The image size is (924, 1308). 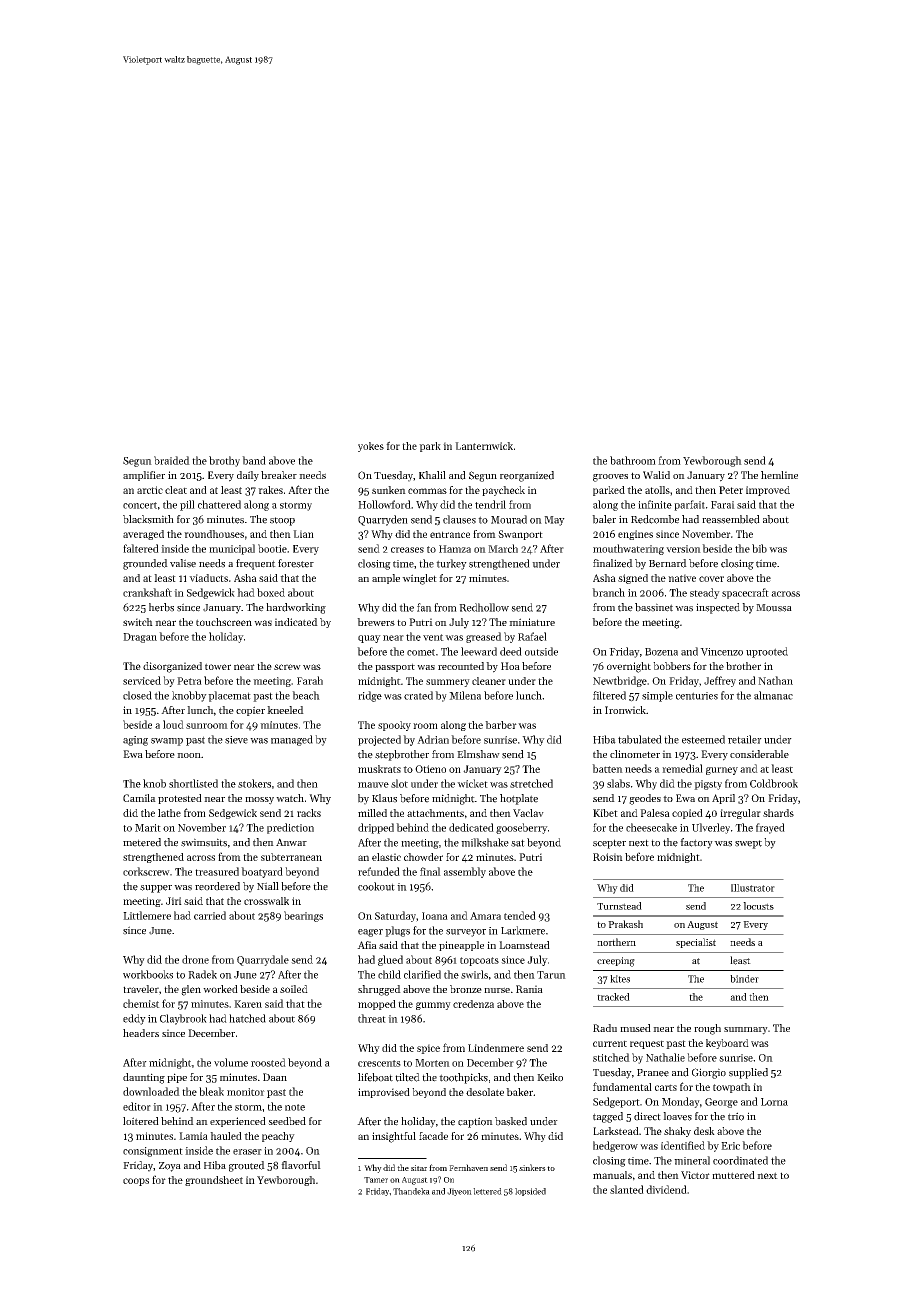 What do you see at coordinates (172, 460) in the document?
I see `braided` at bounding box center [172, 460].
